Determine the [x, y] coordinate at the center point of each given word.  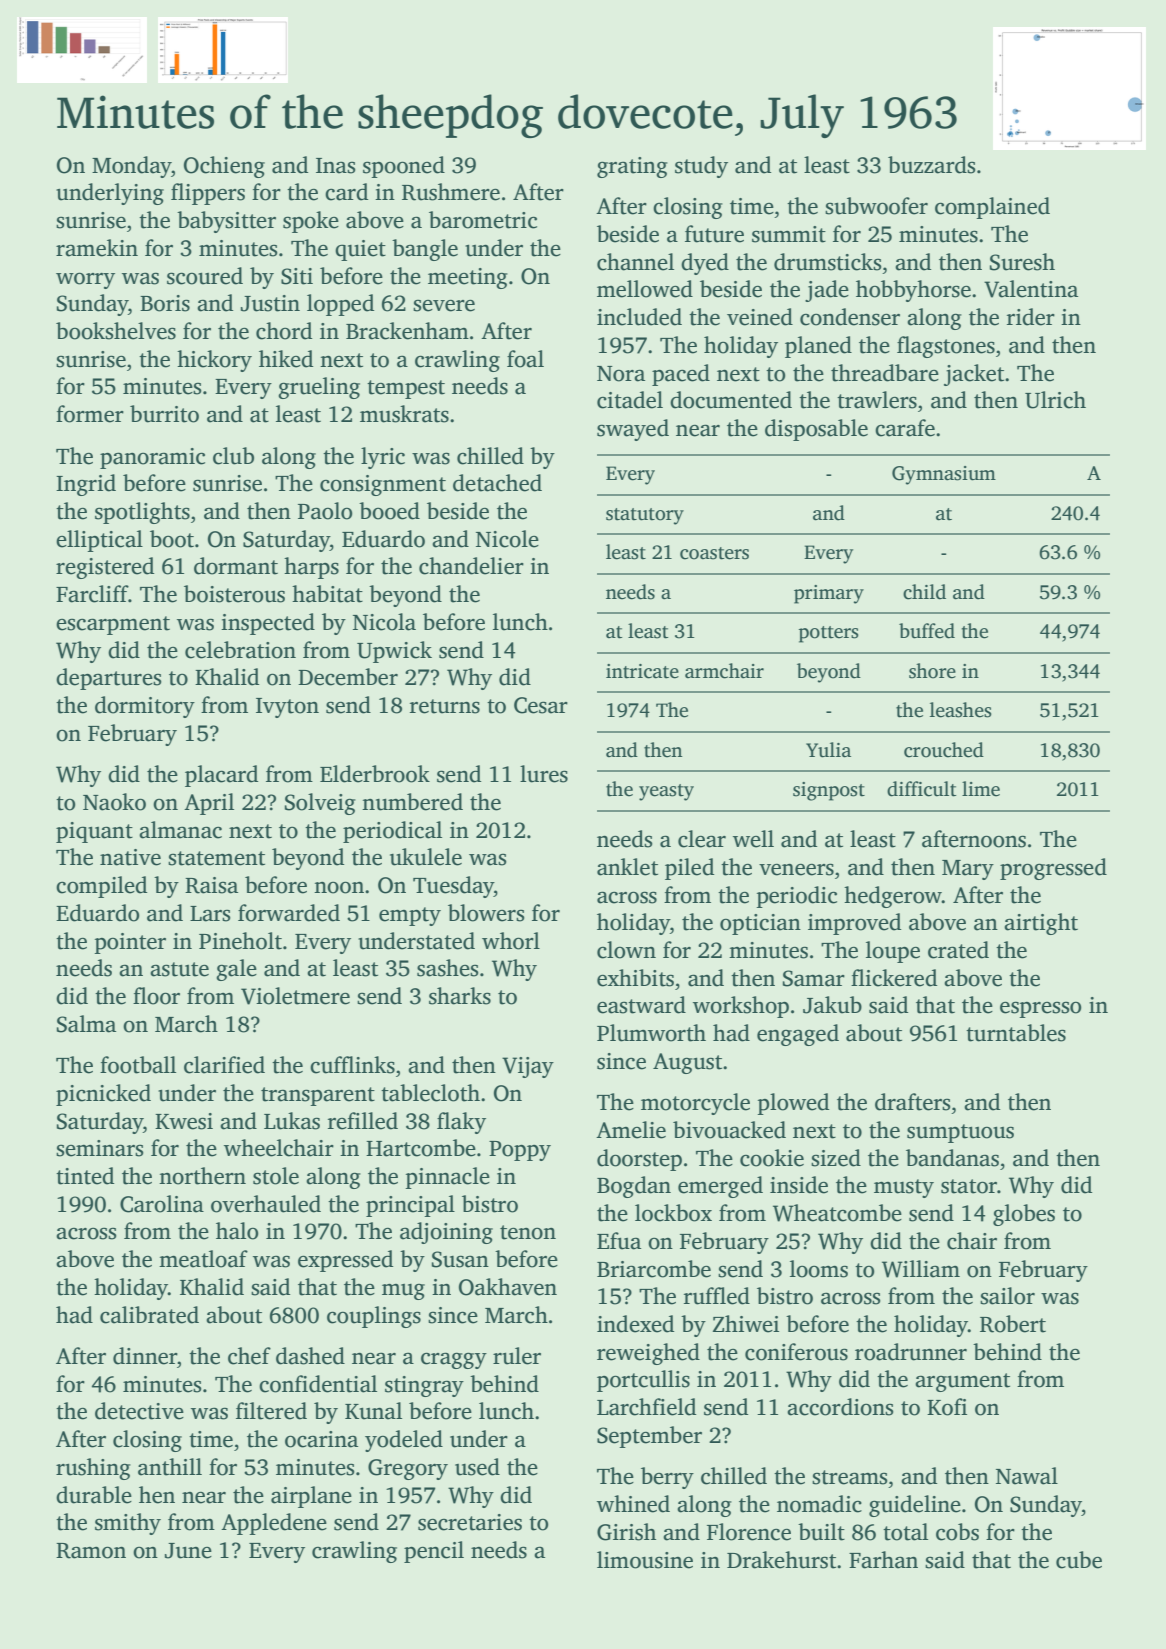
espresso [1040, 1009]
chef [249, 1356]
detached [497, 483]
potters [829, 634]
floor [156, 996]
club [233, 456]
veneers [796, 869]
